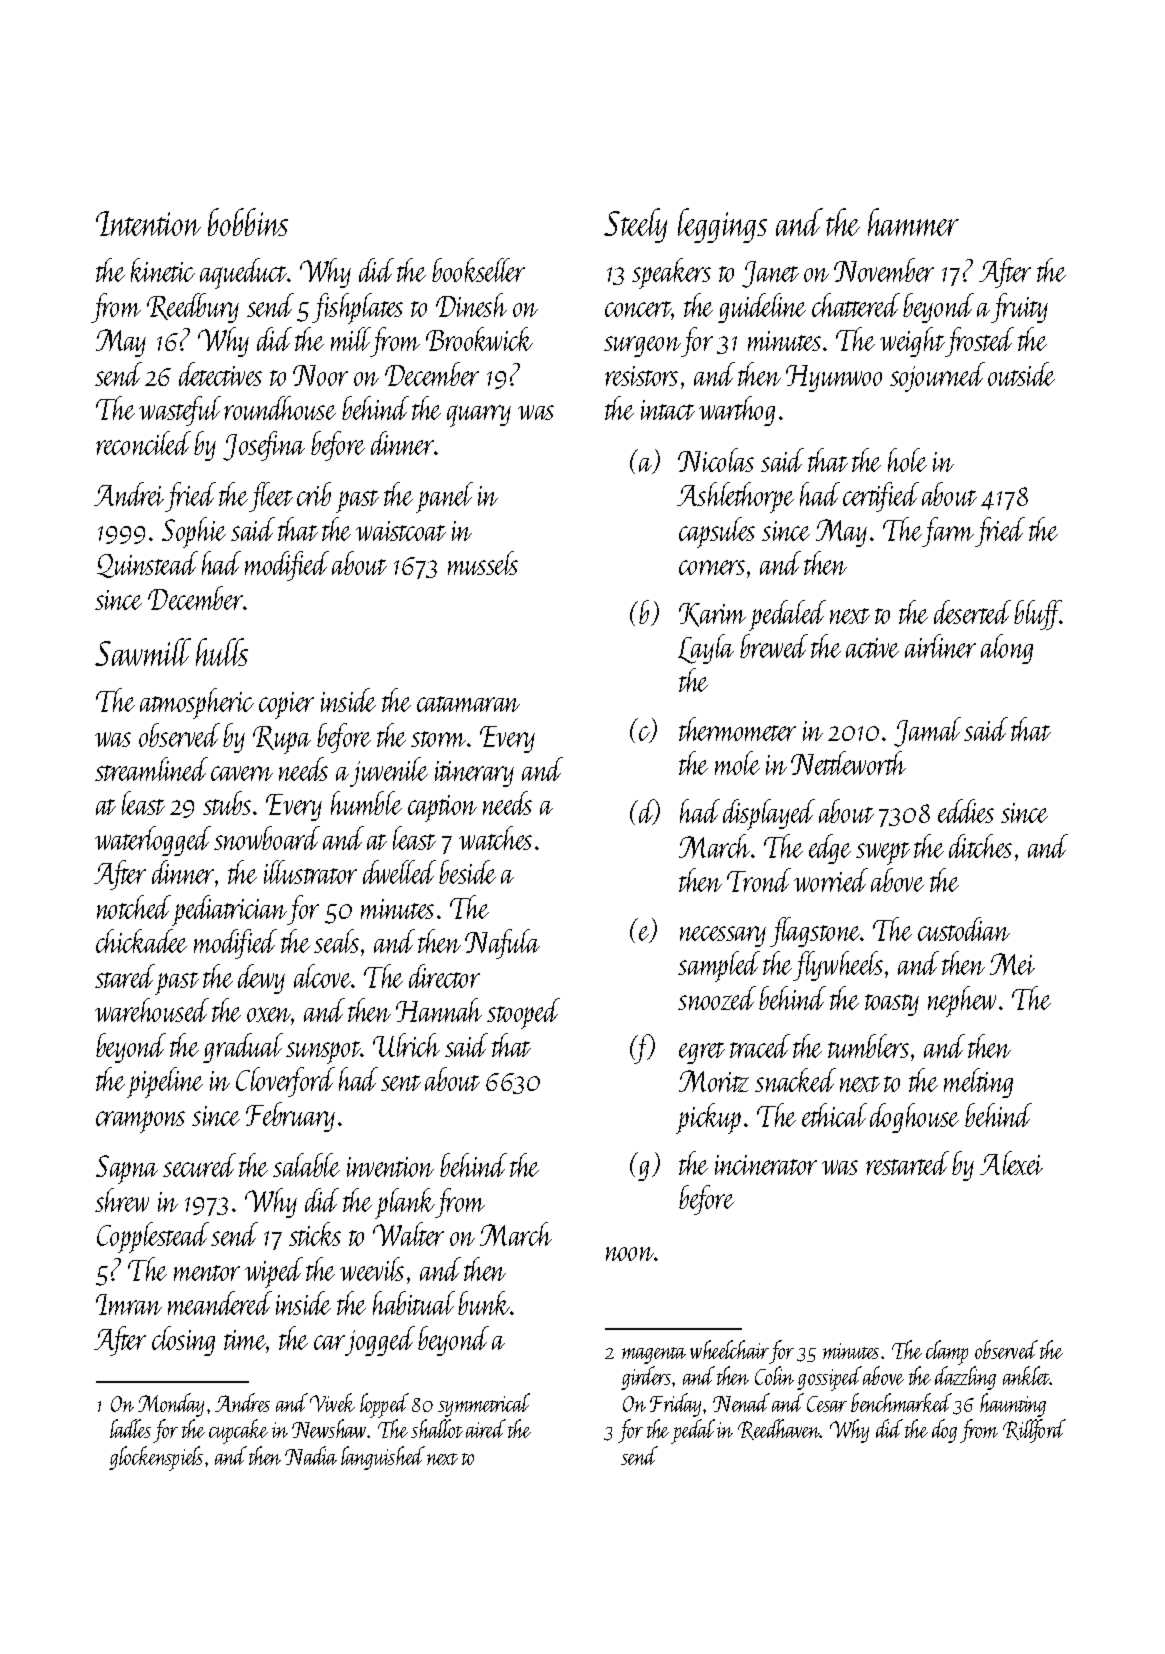  Describe the element at coordinates (442, 808) in the screenshot. I see `caption` at that location.
